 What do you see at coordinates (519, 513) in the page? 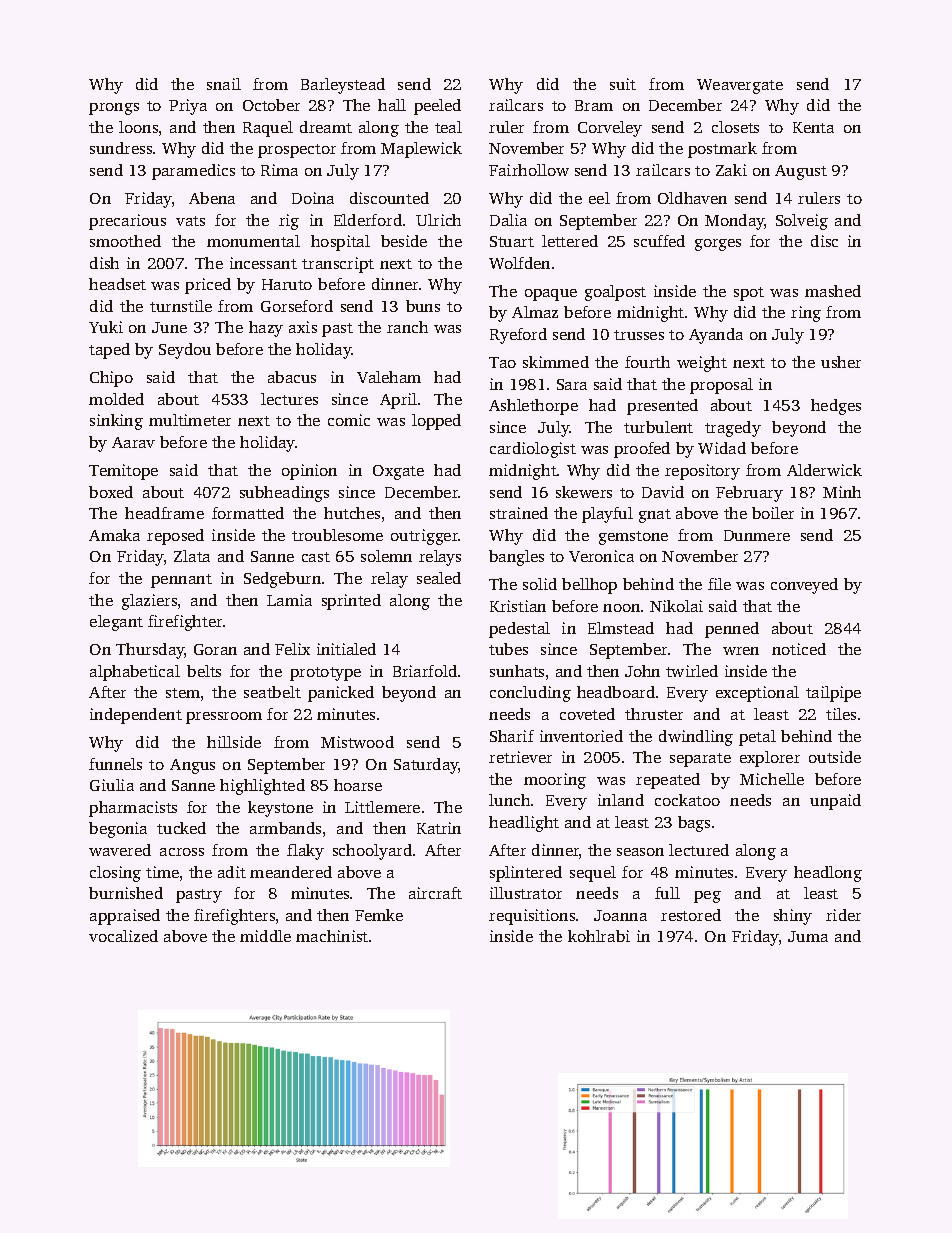
I see `strained` at bounding box center [519, 513].
